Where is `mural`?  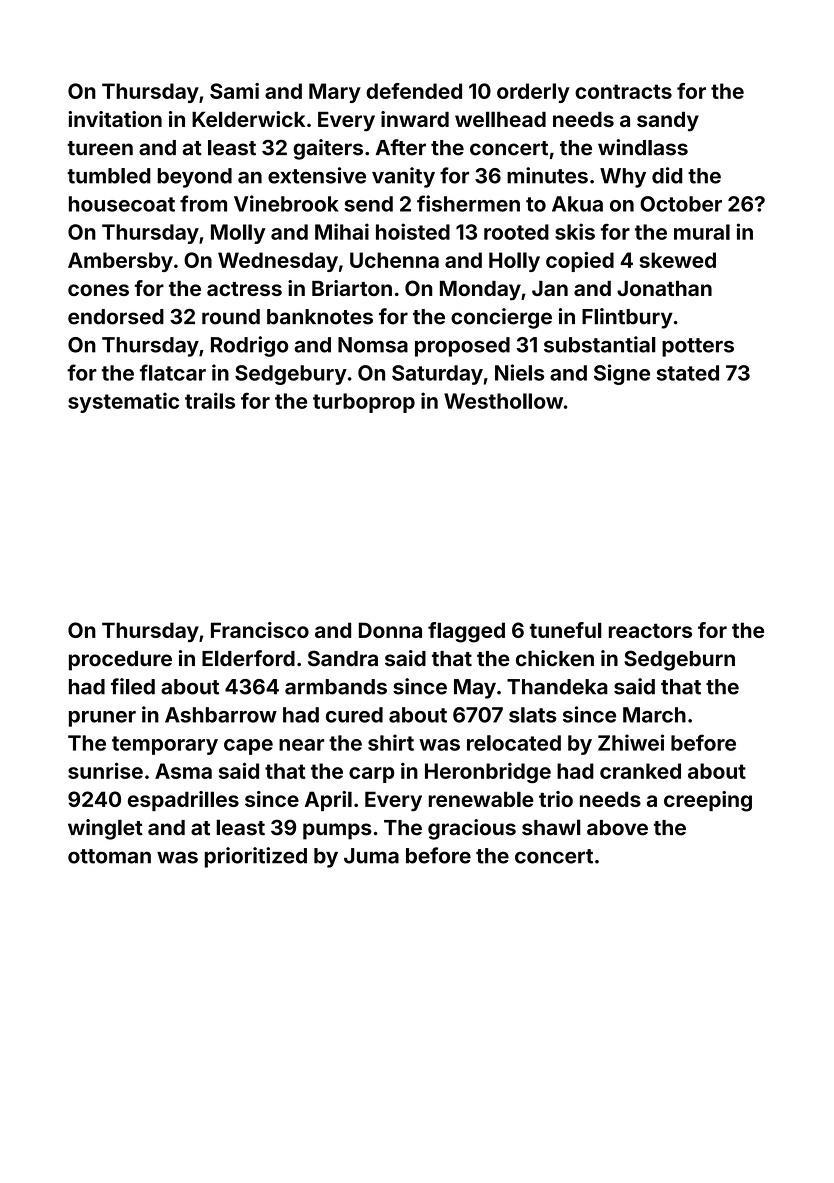 mural is located at coordinates (702, 232).
